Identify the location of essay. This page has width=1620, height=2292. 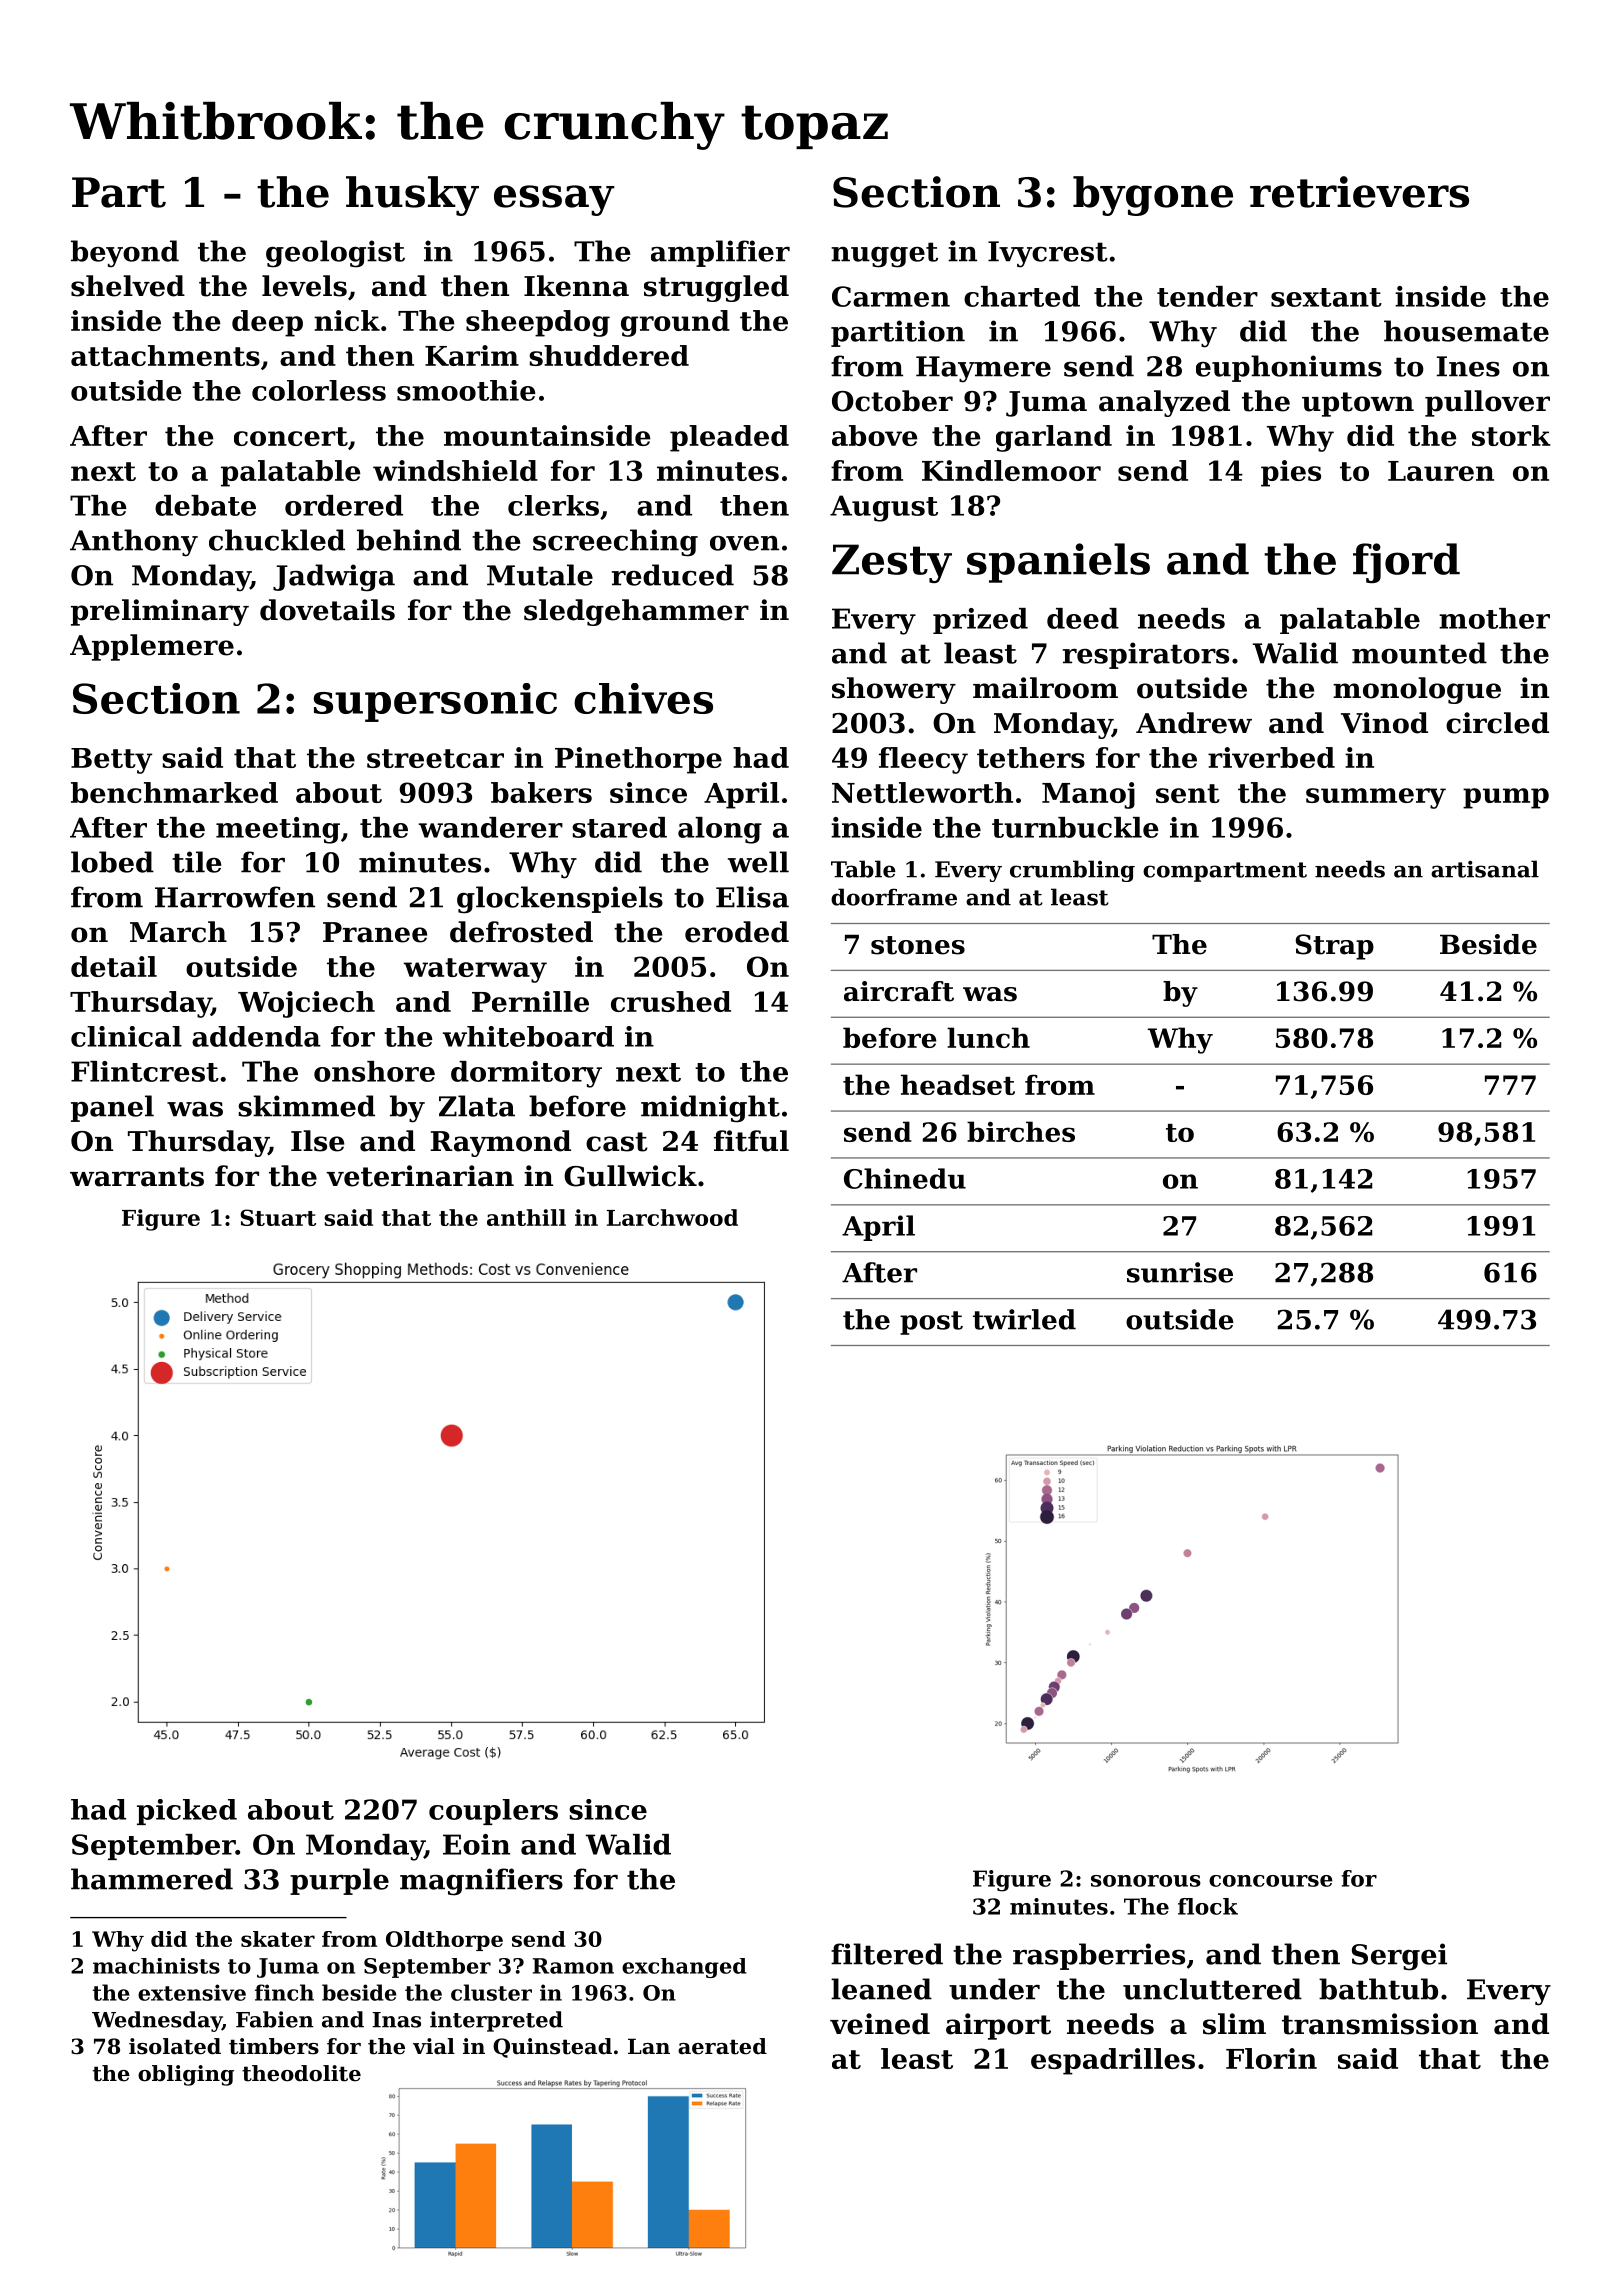
(554, 200).
